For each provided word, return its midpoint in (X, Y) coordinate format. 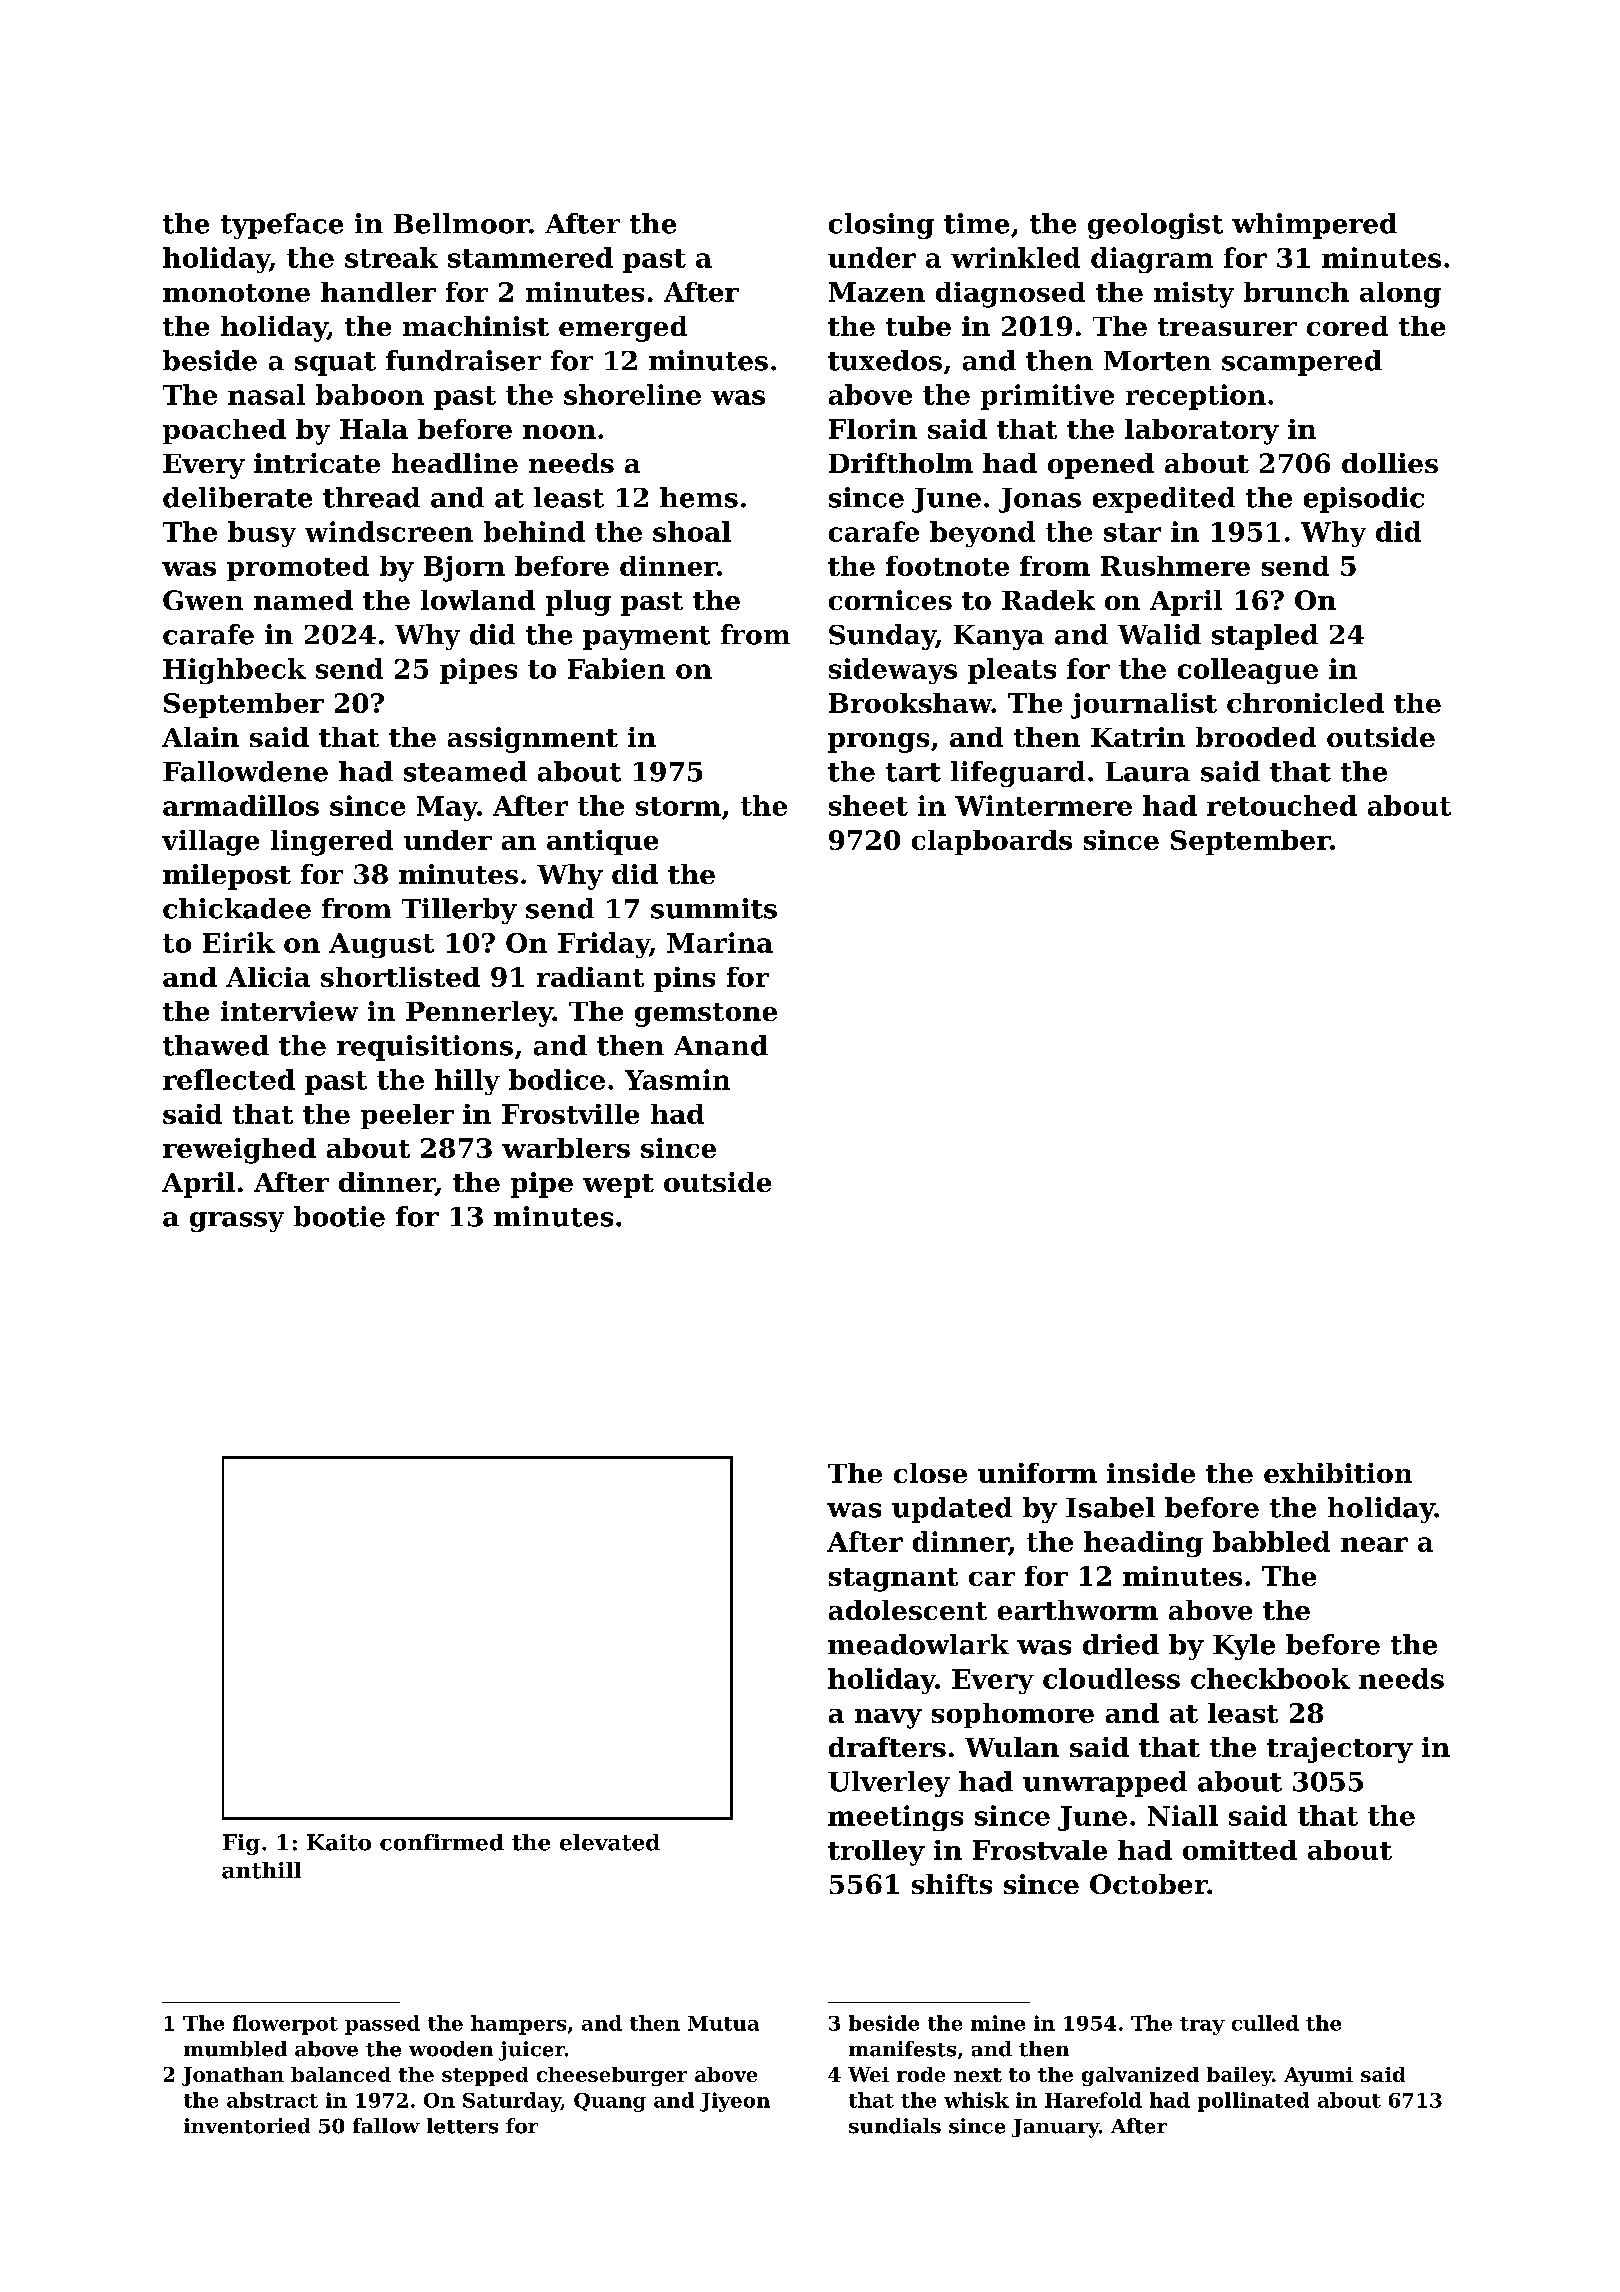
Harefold (1093, 2100)
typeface (282, 226)
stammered (530, 257)
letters (462, 2126)
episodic (1364, 500)
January (1055, 2128)
